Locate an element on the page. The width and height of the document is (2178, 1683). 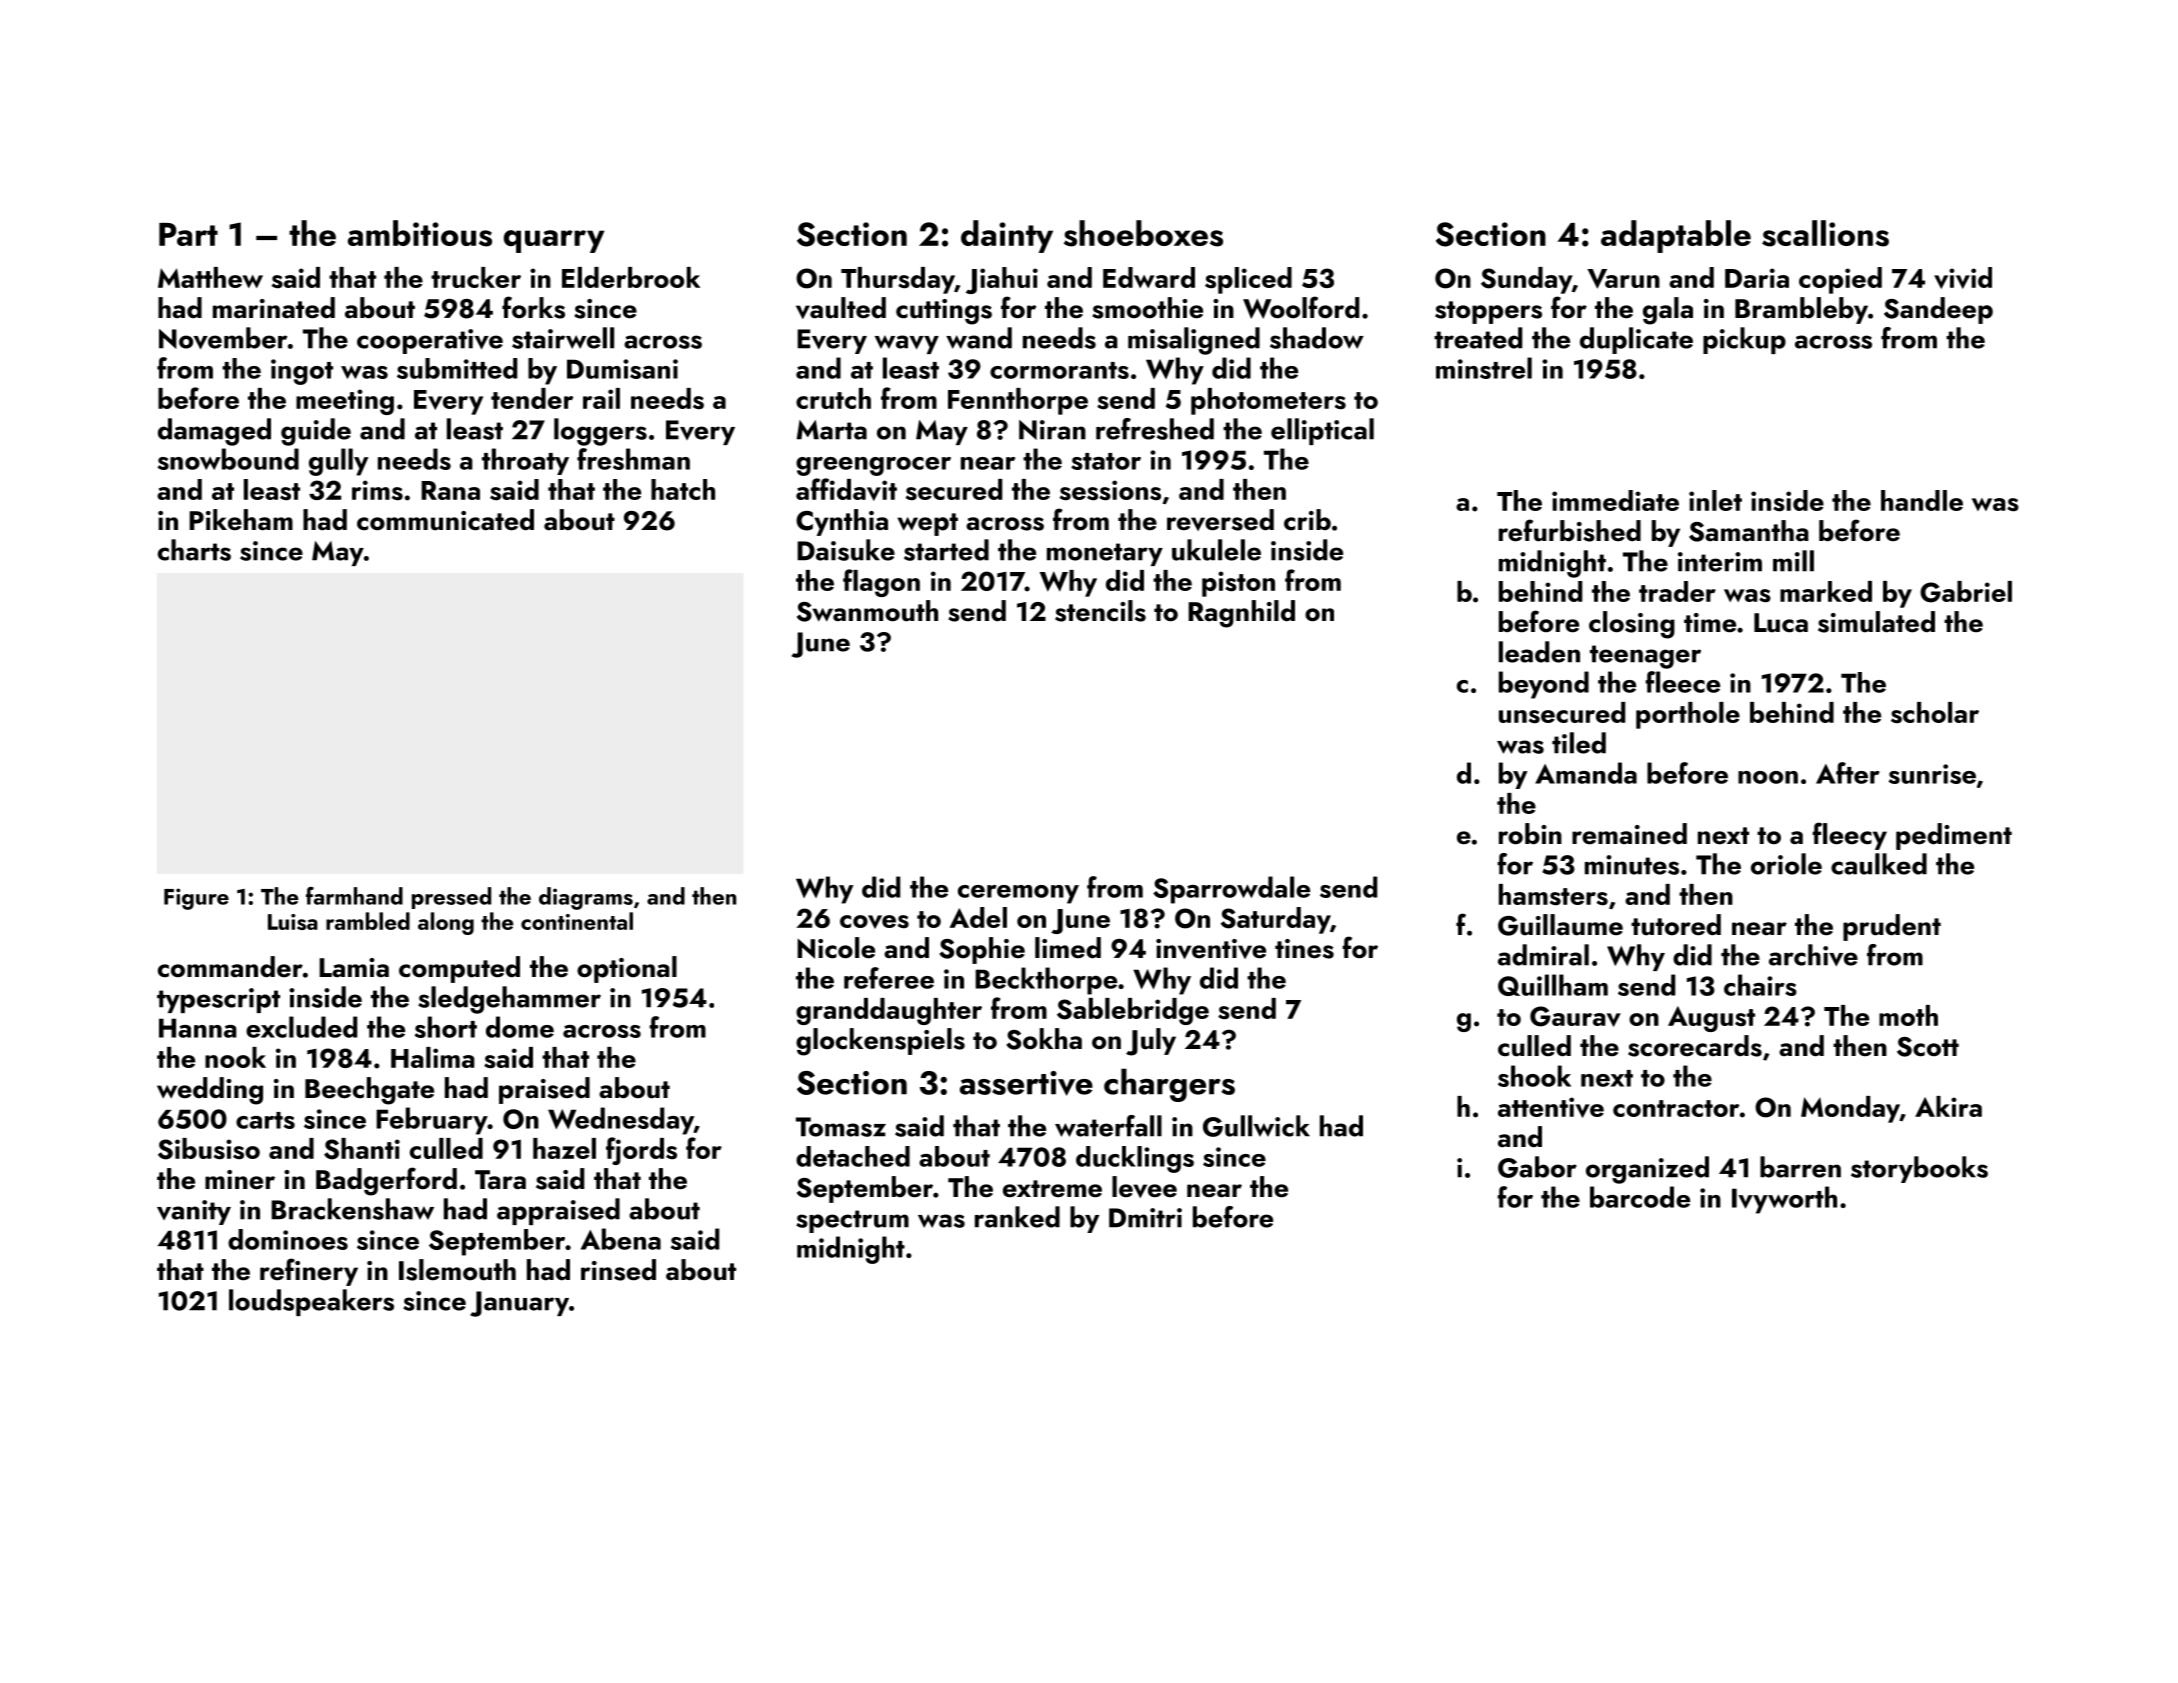
flagon is located at coordinates (881, 583).
